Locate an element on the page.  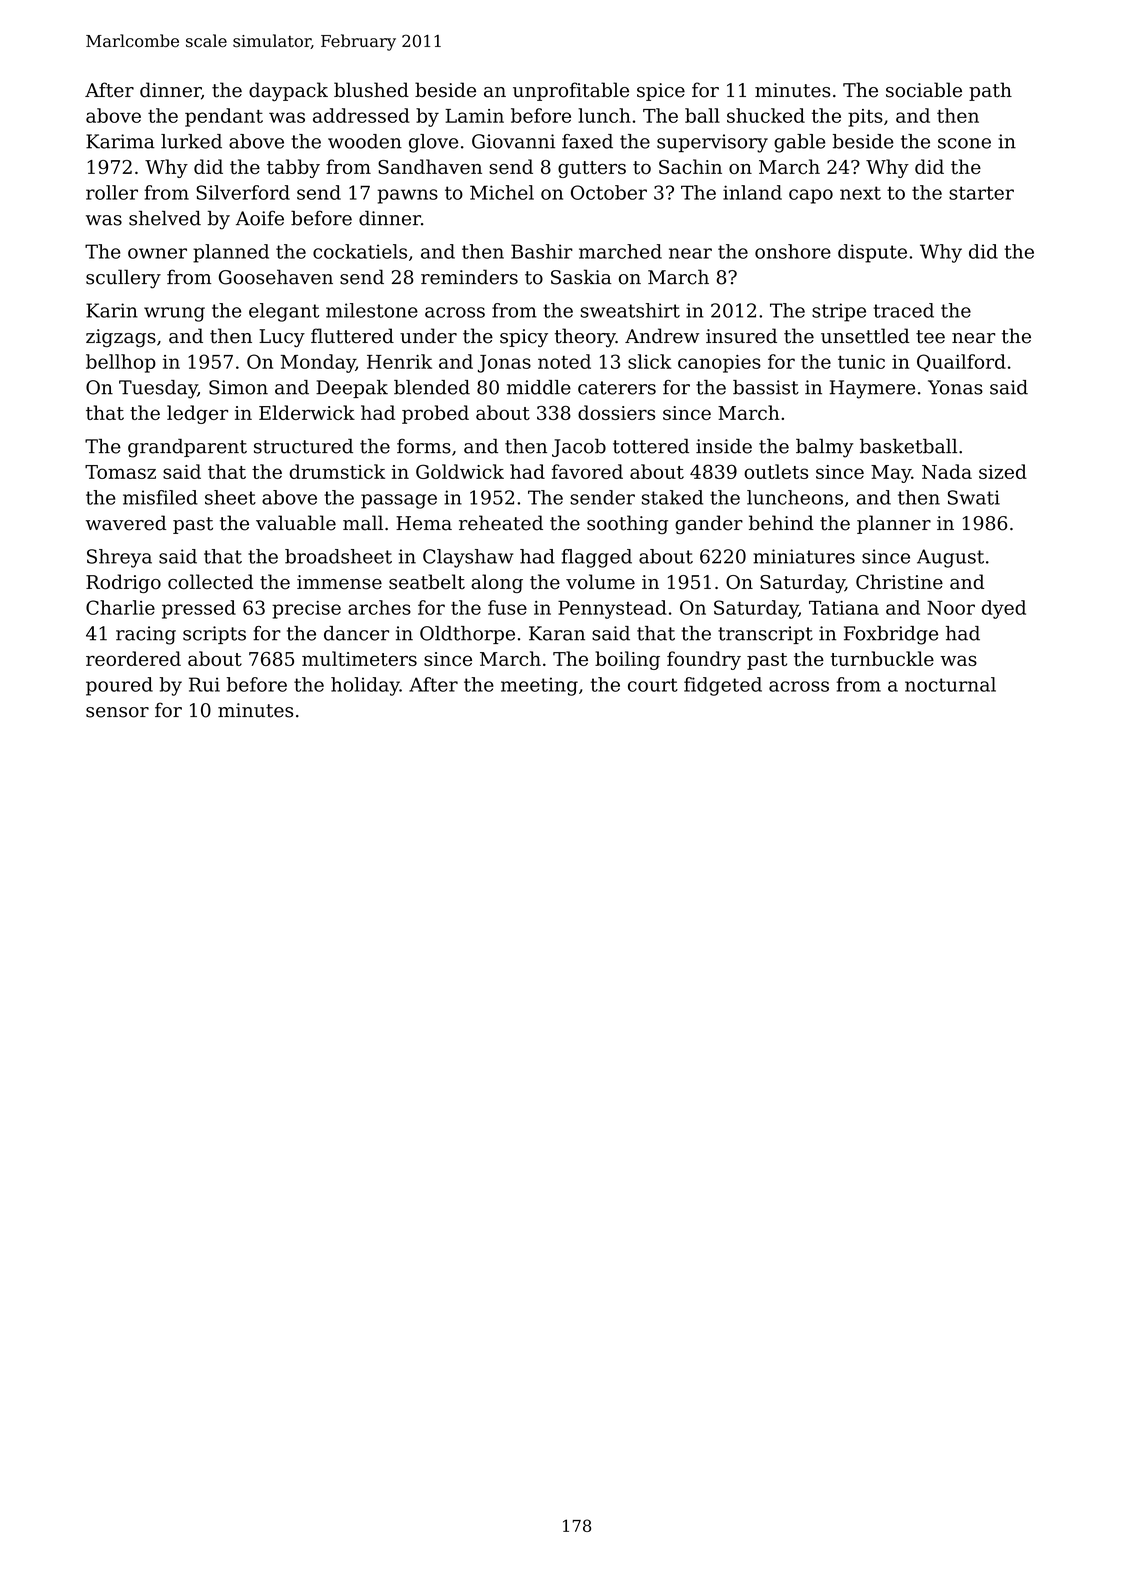
sensor is located at coordinates (117, 712).
